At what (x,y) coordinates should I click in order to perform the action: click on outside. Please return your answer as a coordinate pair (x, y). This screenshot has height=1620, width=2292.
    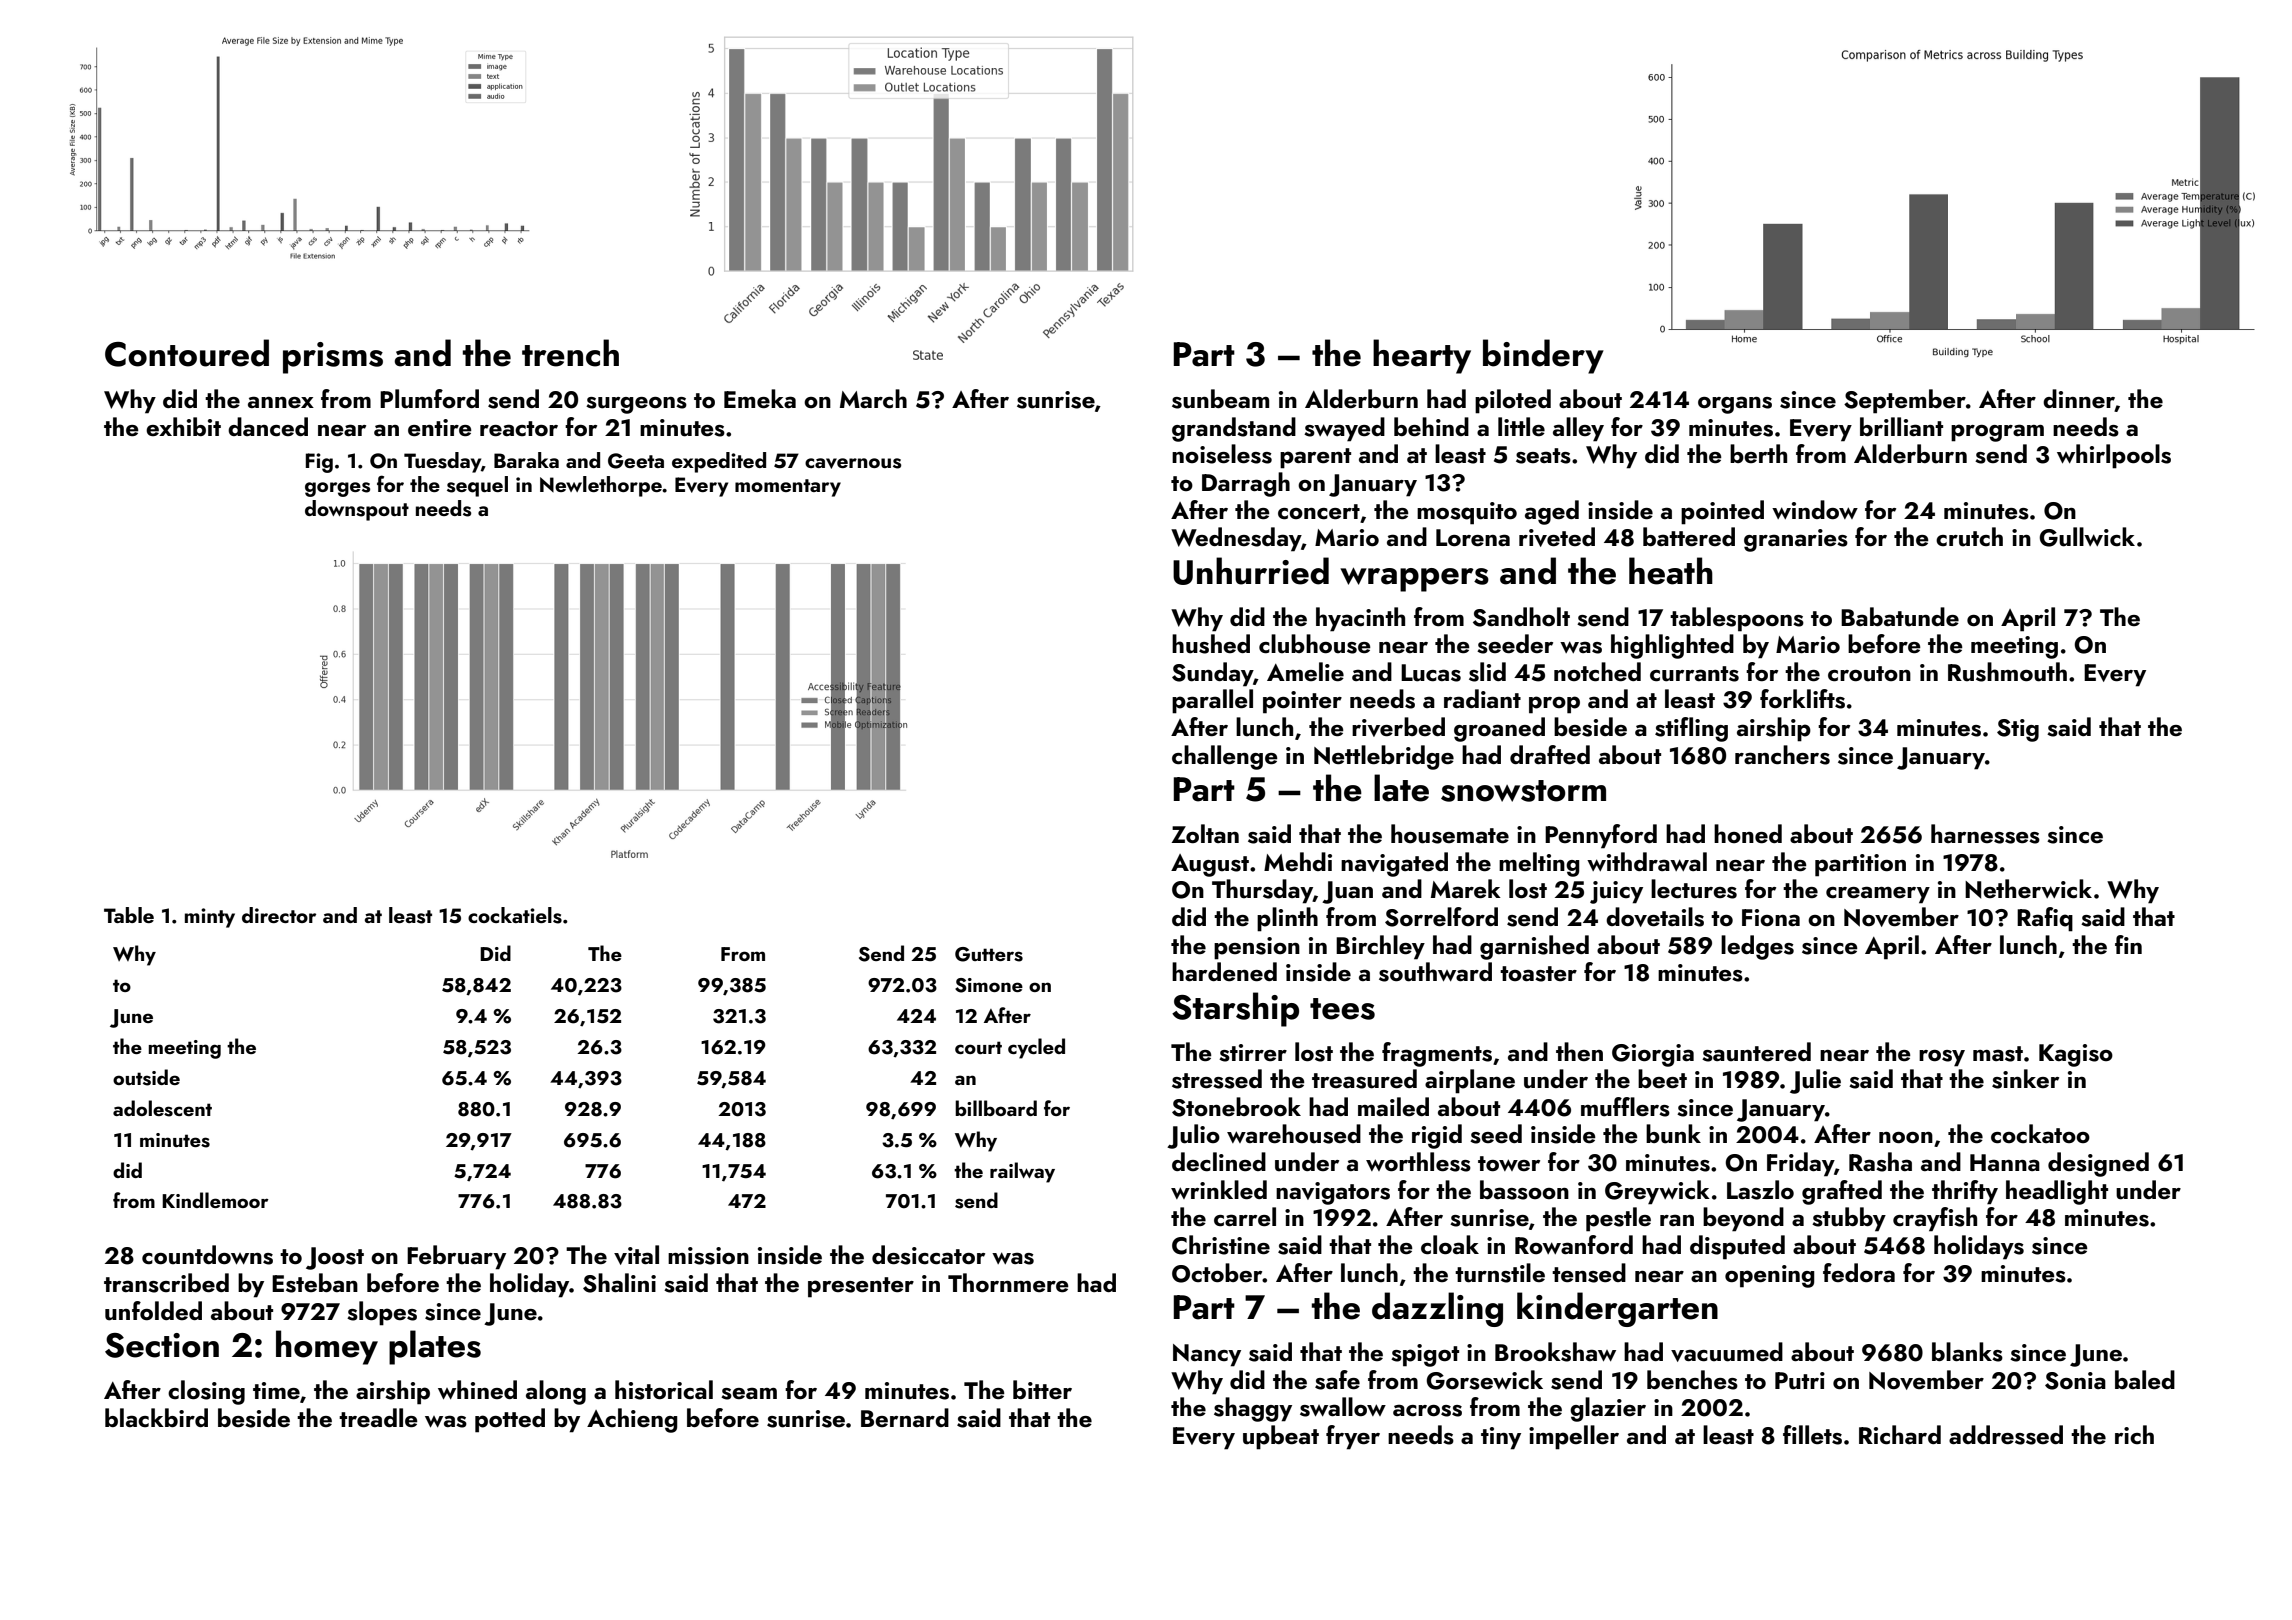
    Looking at the image, I should click on (146, 1077).
